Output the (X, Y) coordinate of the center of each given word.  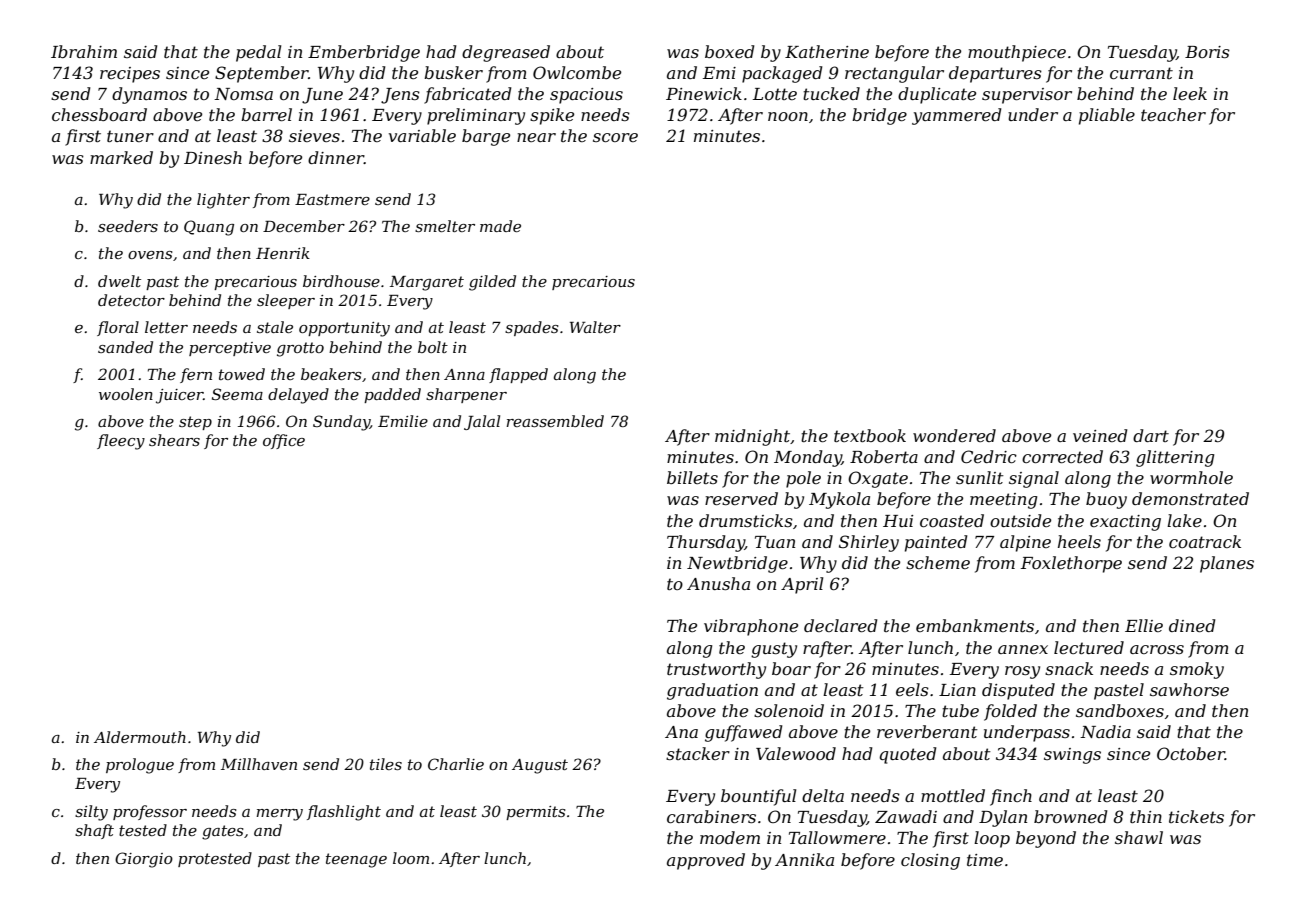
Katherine (827, 51)
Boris (1207, 52)
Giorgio (144, 860)
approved (706, 861)
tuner (130, 136)
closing (930, 861)
